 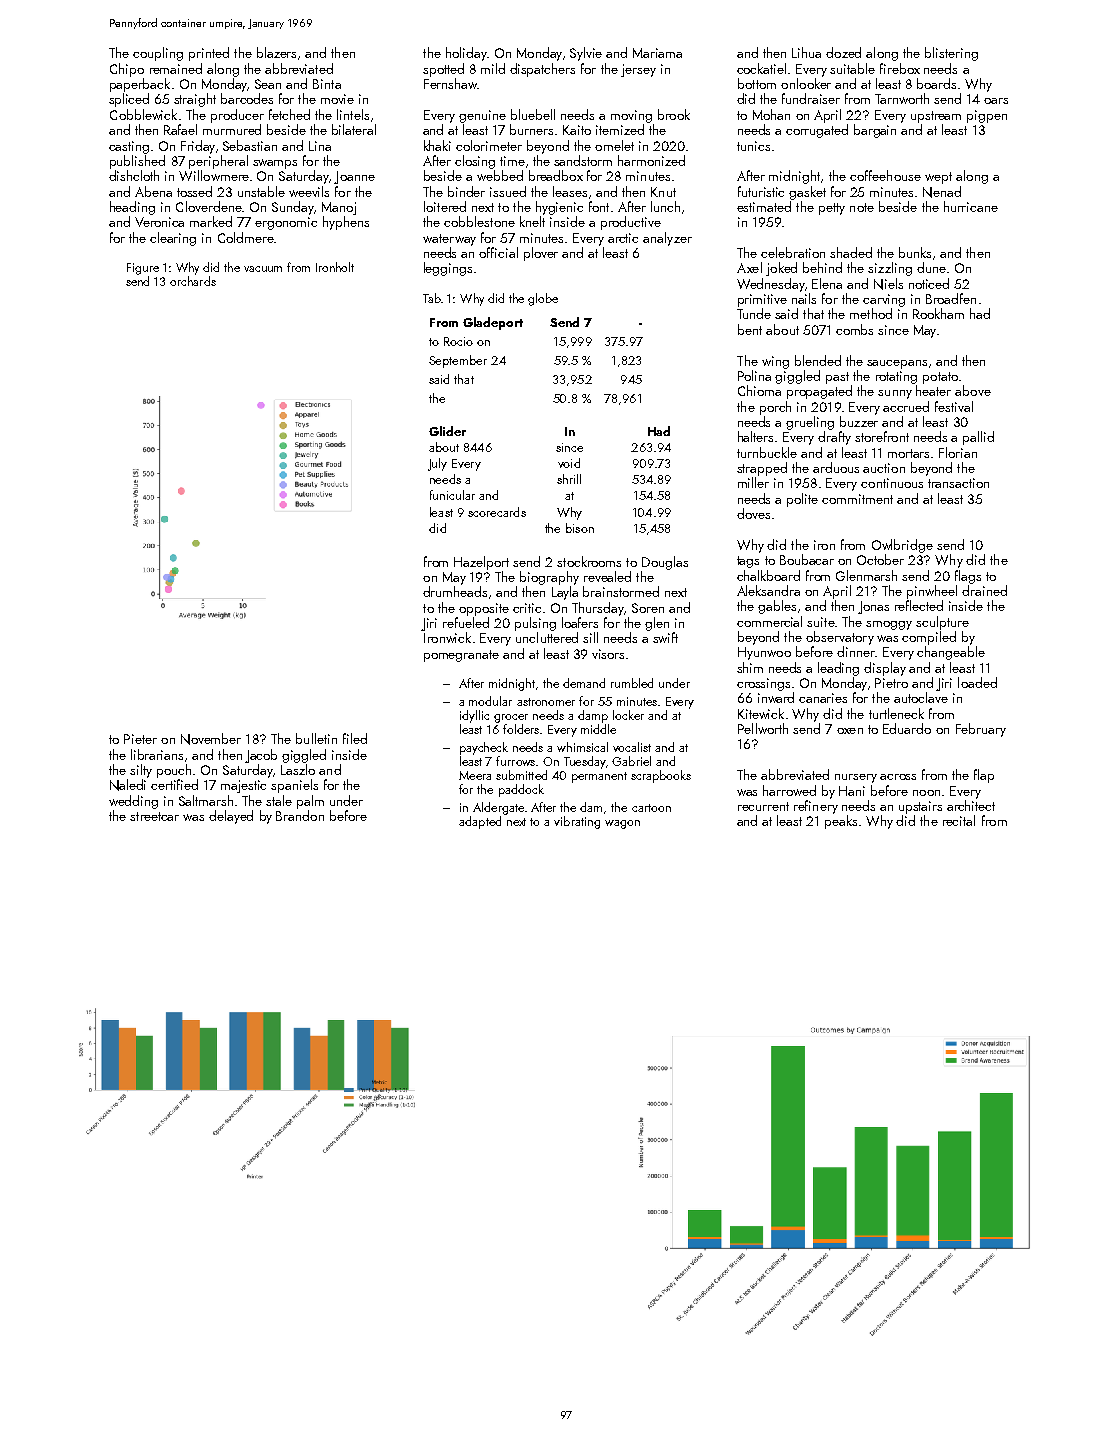 What do you see at coordinates (951, 54) in the image?
I see `blistering` at bounding box center [951, 54].
